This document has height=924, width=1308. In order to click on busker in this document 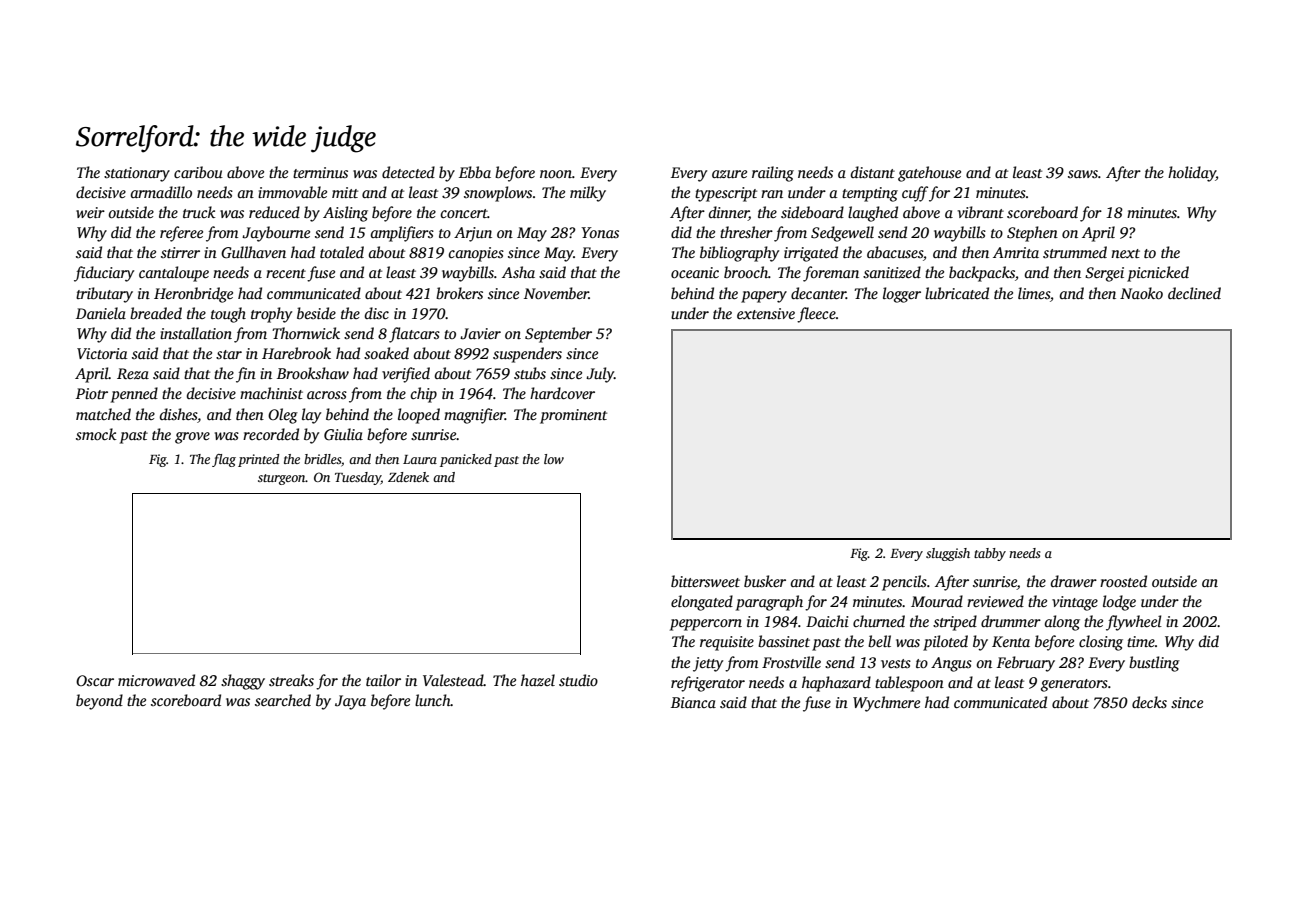, I will do `click(765, 581)`.
